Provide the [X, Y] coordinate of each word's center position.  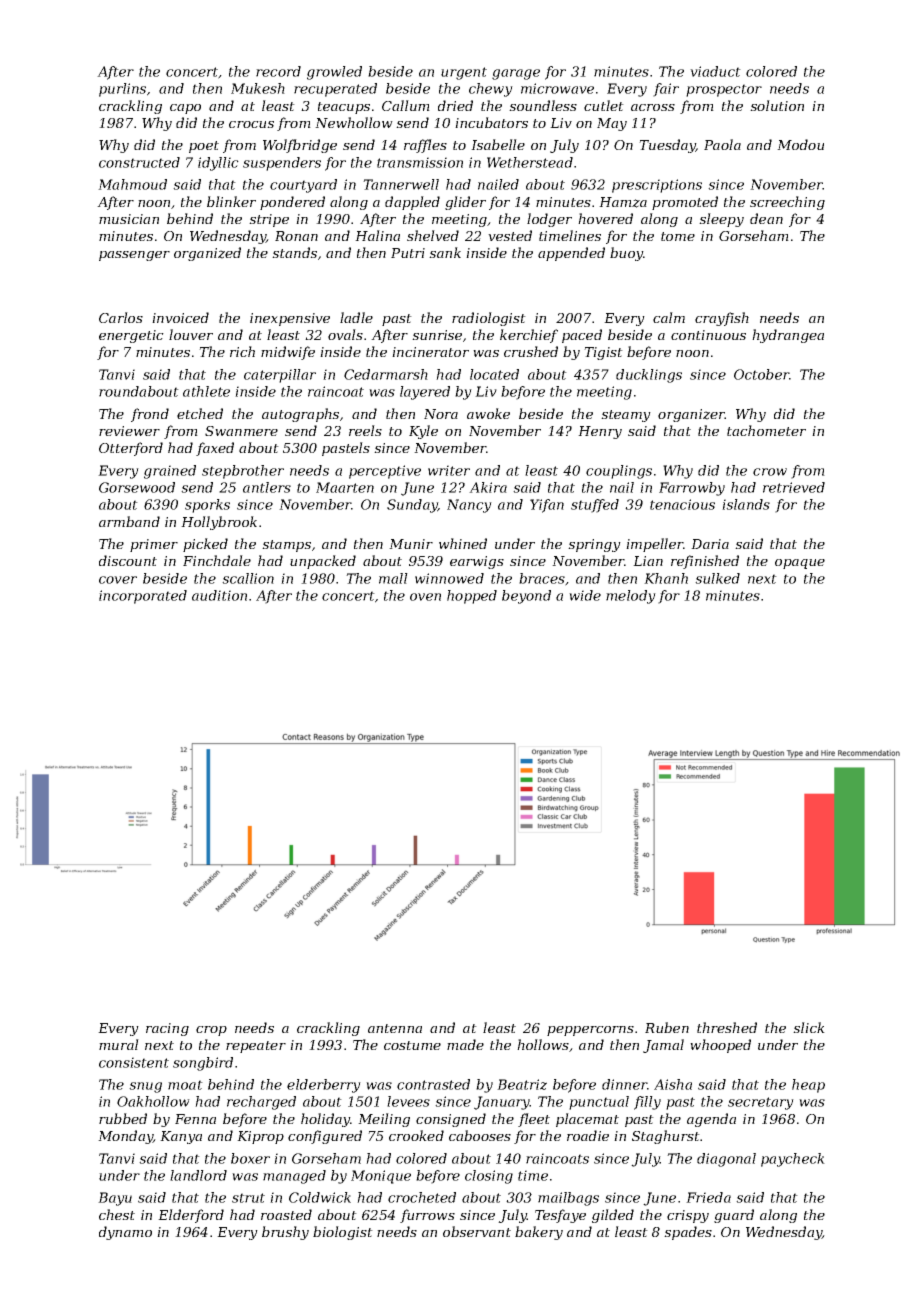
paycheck [793, 1160]
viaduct [715, 71]
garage [516, 74]
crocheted [422, 1197]
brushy [285, 1233]
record [278, 71]
